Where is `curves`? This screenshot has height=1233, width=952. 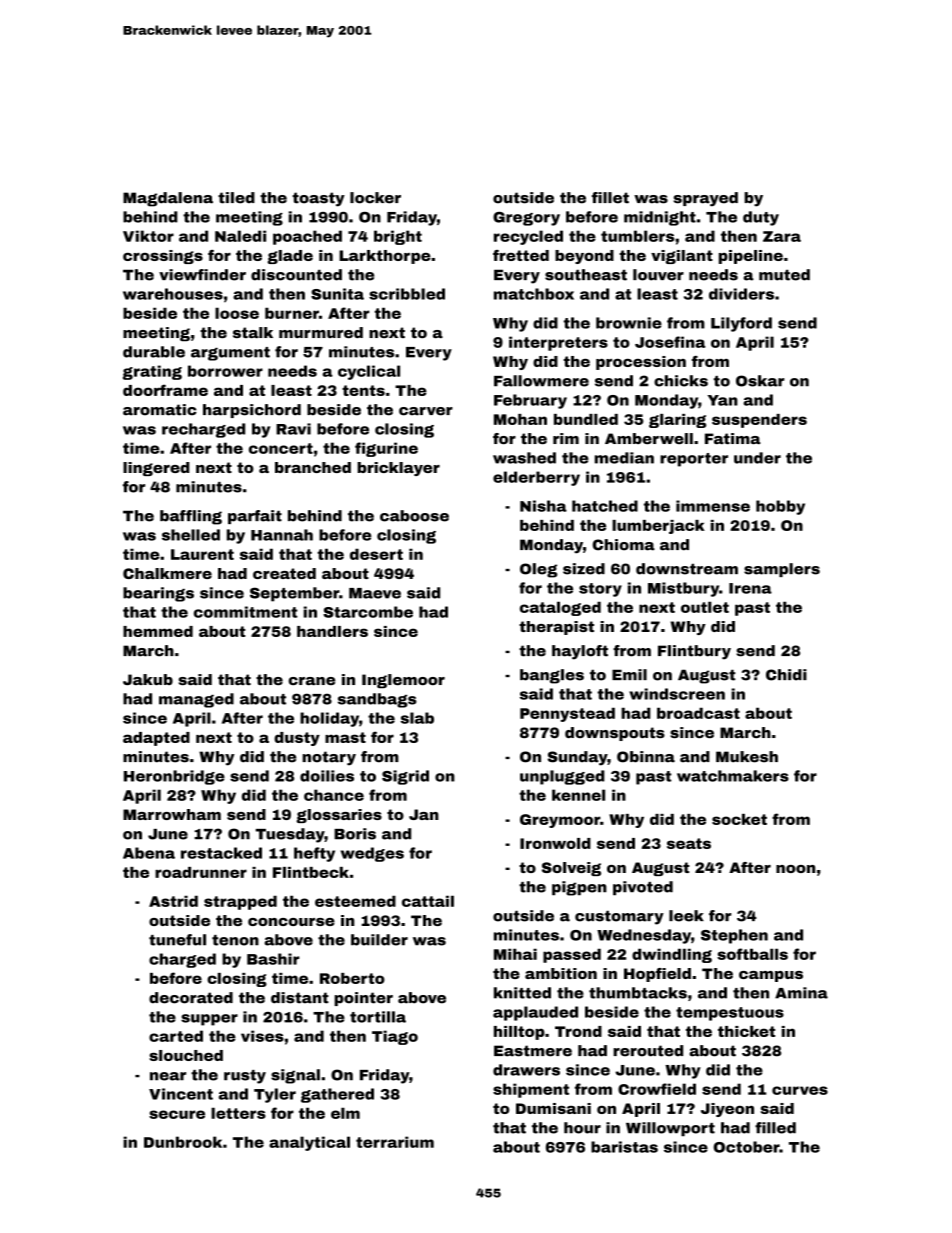 curves is located at coordinates (800, 1090).
